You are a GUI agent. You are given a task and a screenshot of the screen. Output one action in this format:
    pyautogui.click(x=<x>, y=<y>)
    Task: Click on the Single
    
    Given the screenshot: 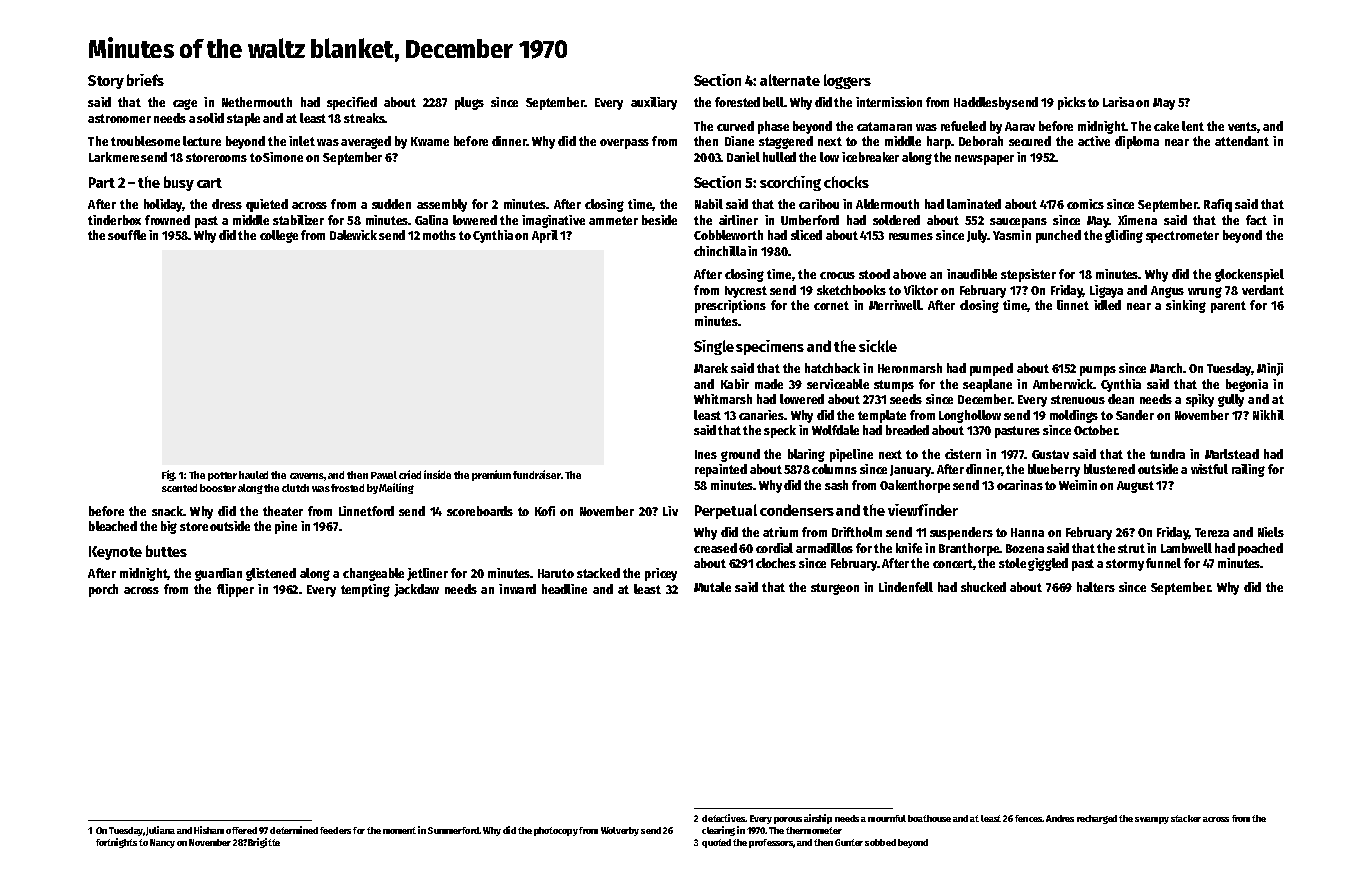 What is the action you would take?
    pyautogui.click(x=714, y=347)
